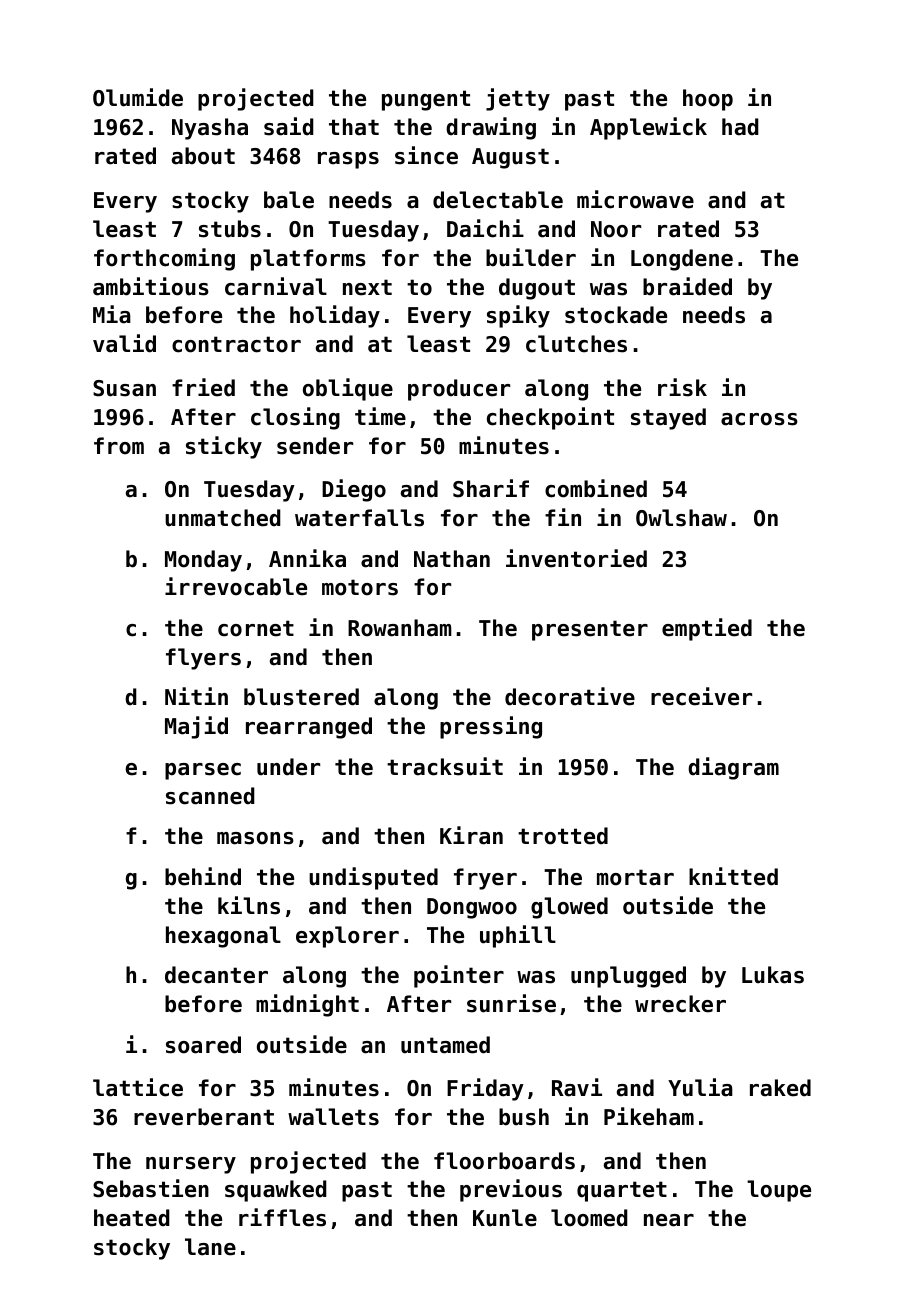 This document has width=908, height=1316. I want to click on Kunle, so click(505, 1218).
